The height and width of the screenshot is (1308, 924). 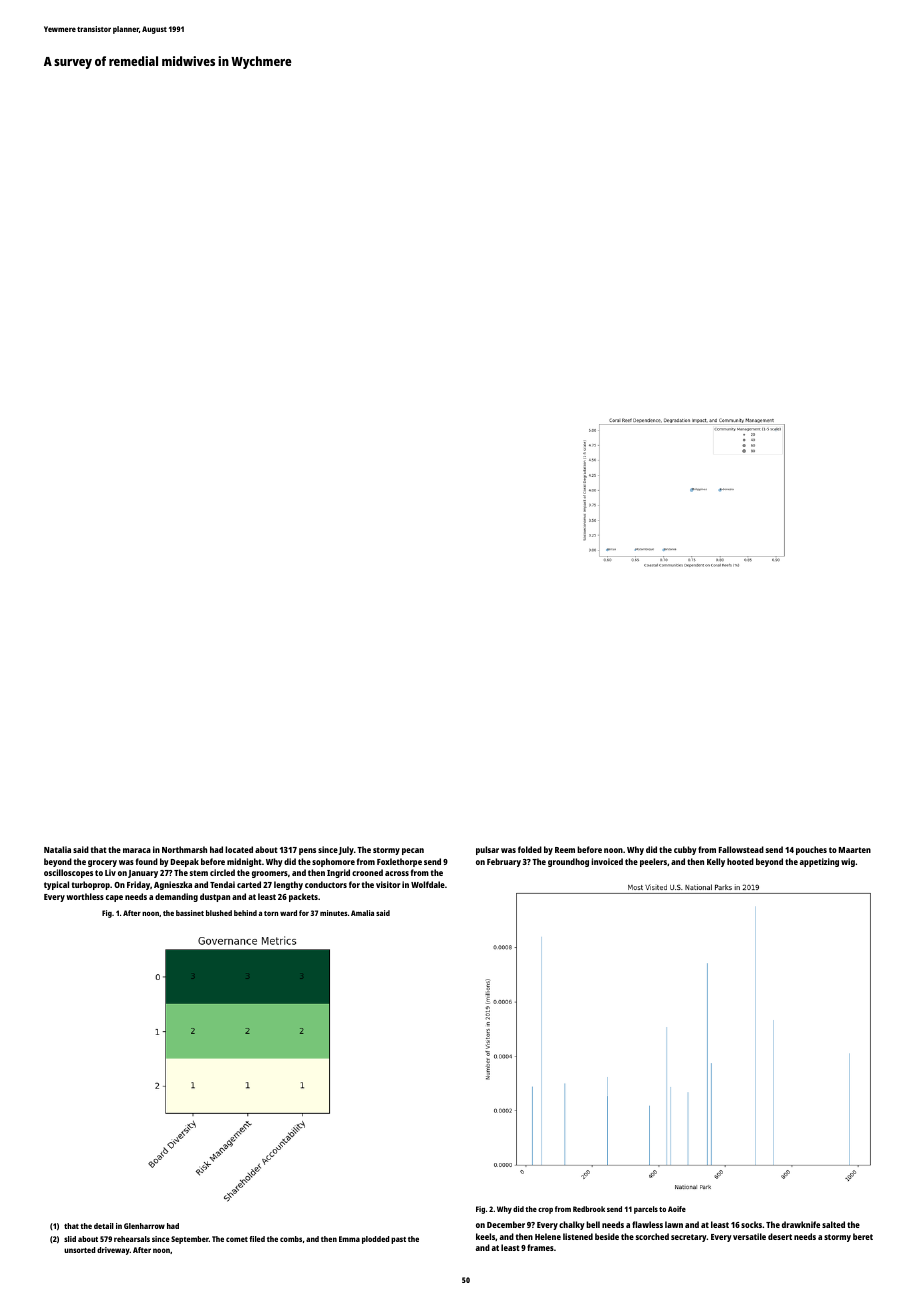 What do you see at coordinates (545, 1211) in the screenshot?
I see `crop` at bounding box center [545, 1211].
